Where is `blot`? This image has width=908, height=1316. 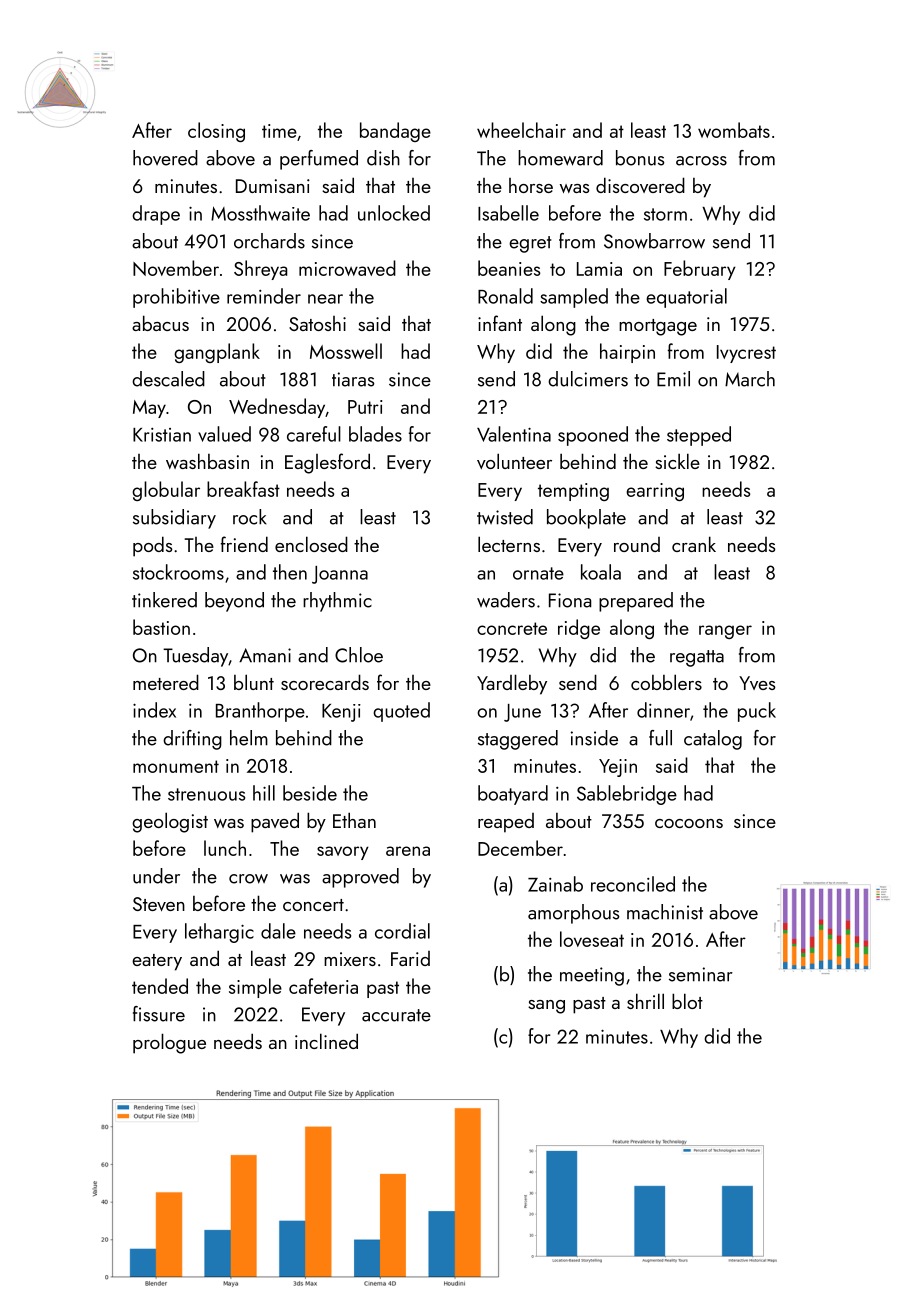
blot is located at coordinates (687, 1001).
